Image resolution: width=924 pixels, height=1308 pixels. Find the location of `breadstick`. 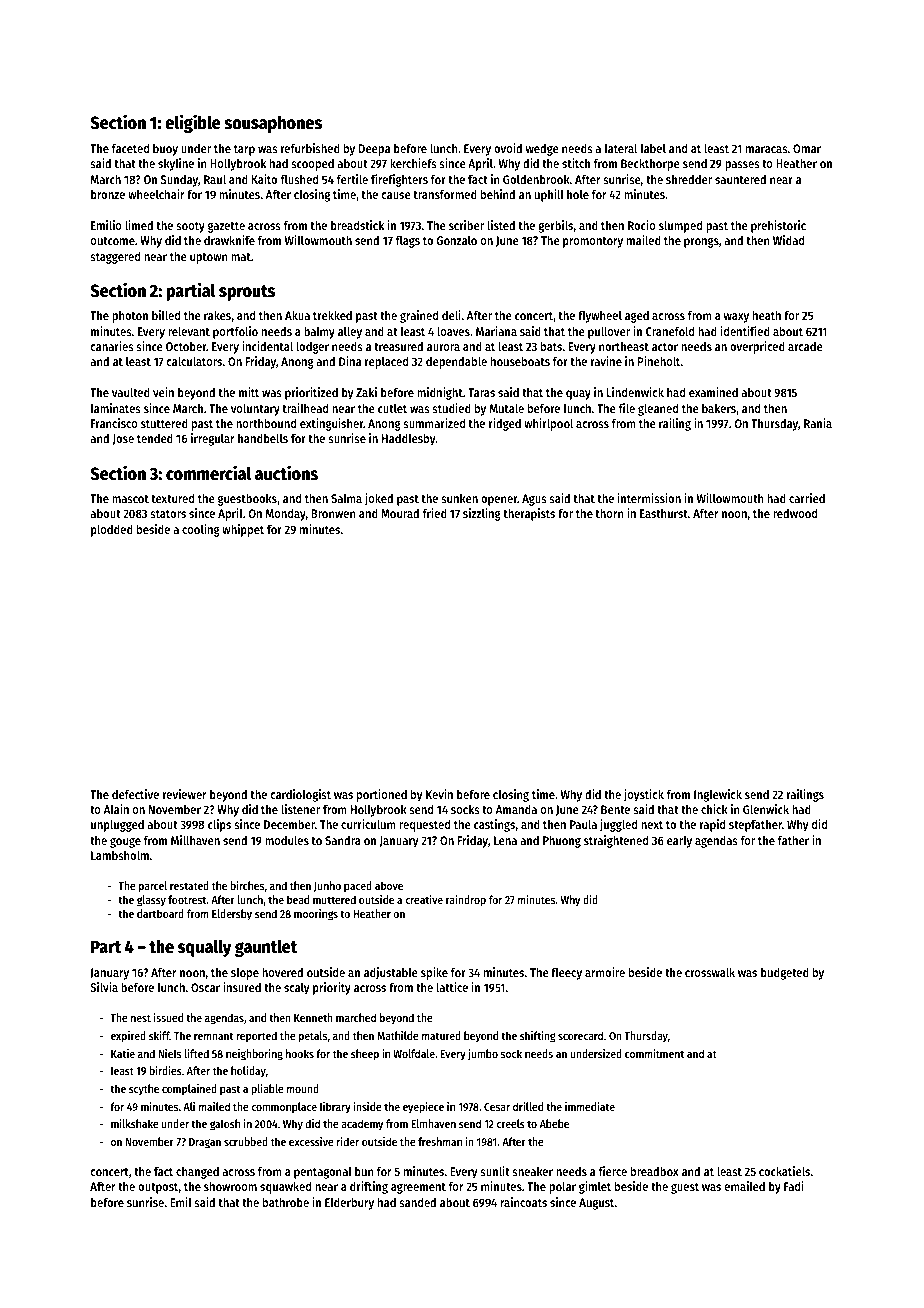

breadstick is located at coordinates (357, 225).
